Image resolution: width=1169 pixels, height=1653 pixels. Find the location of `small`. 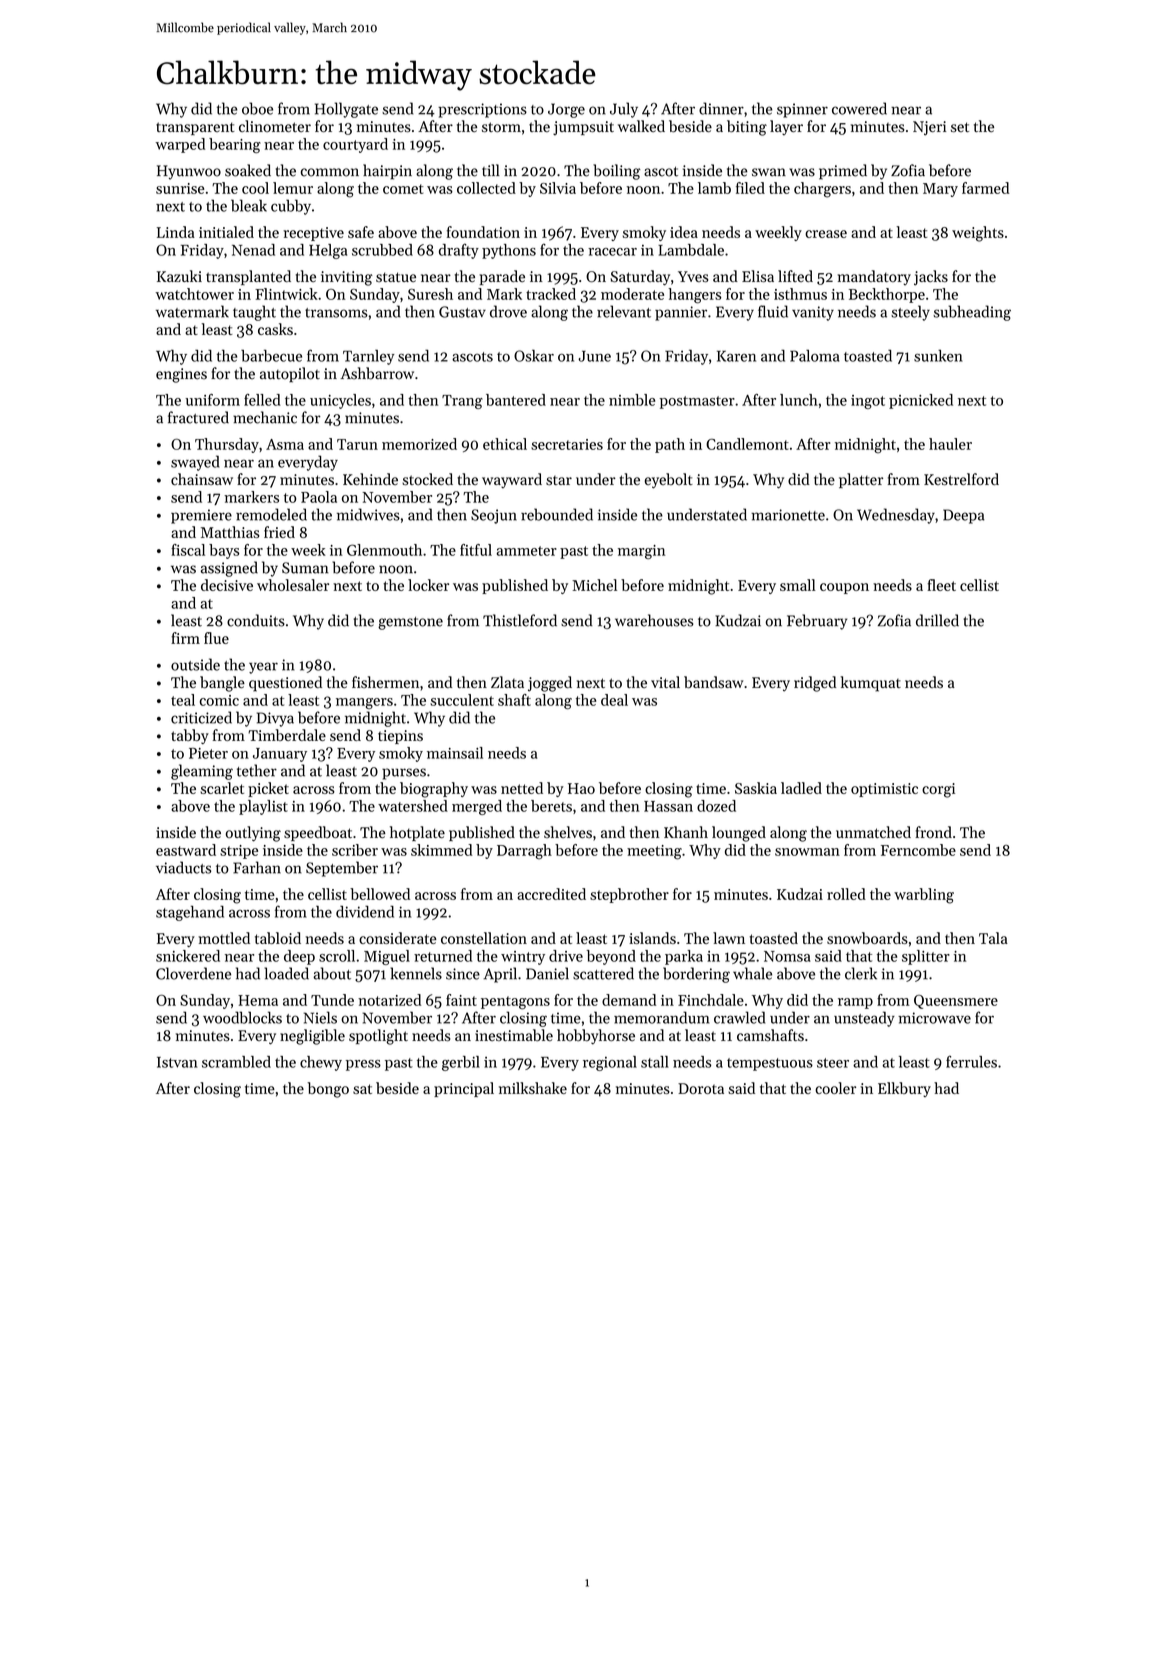

small is located at coordinates (798, 585).
